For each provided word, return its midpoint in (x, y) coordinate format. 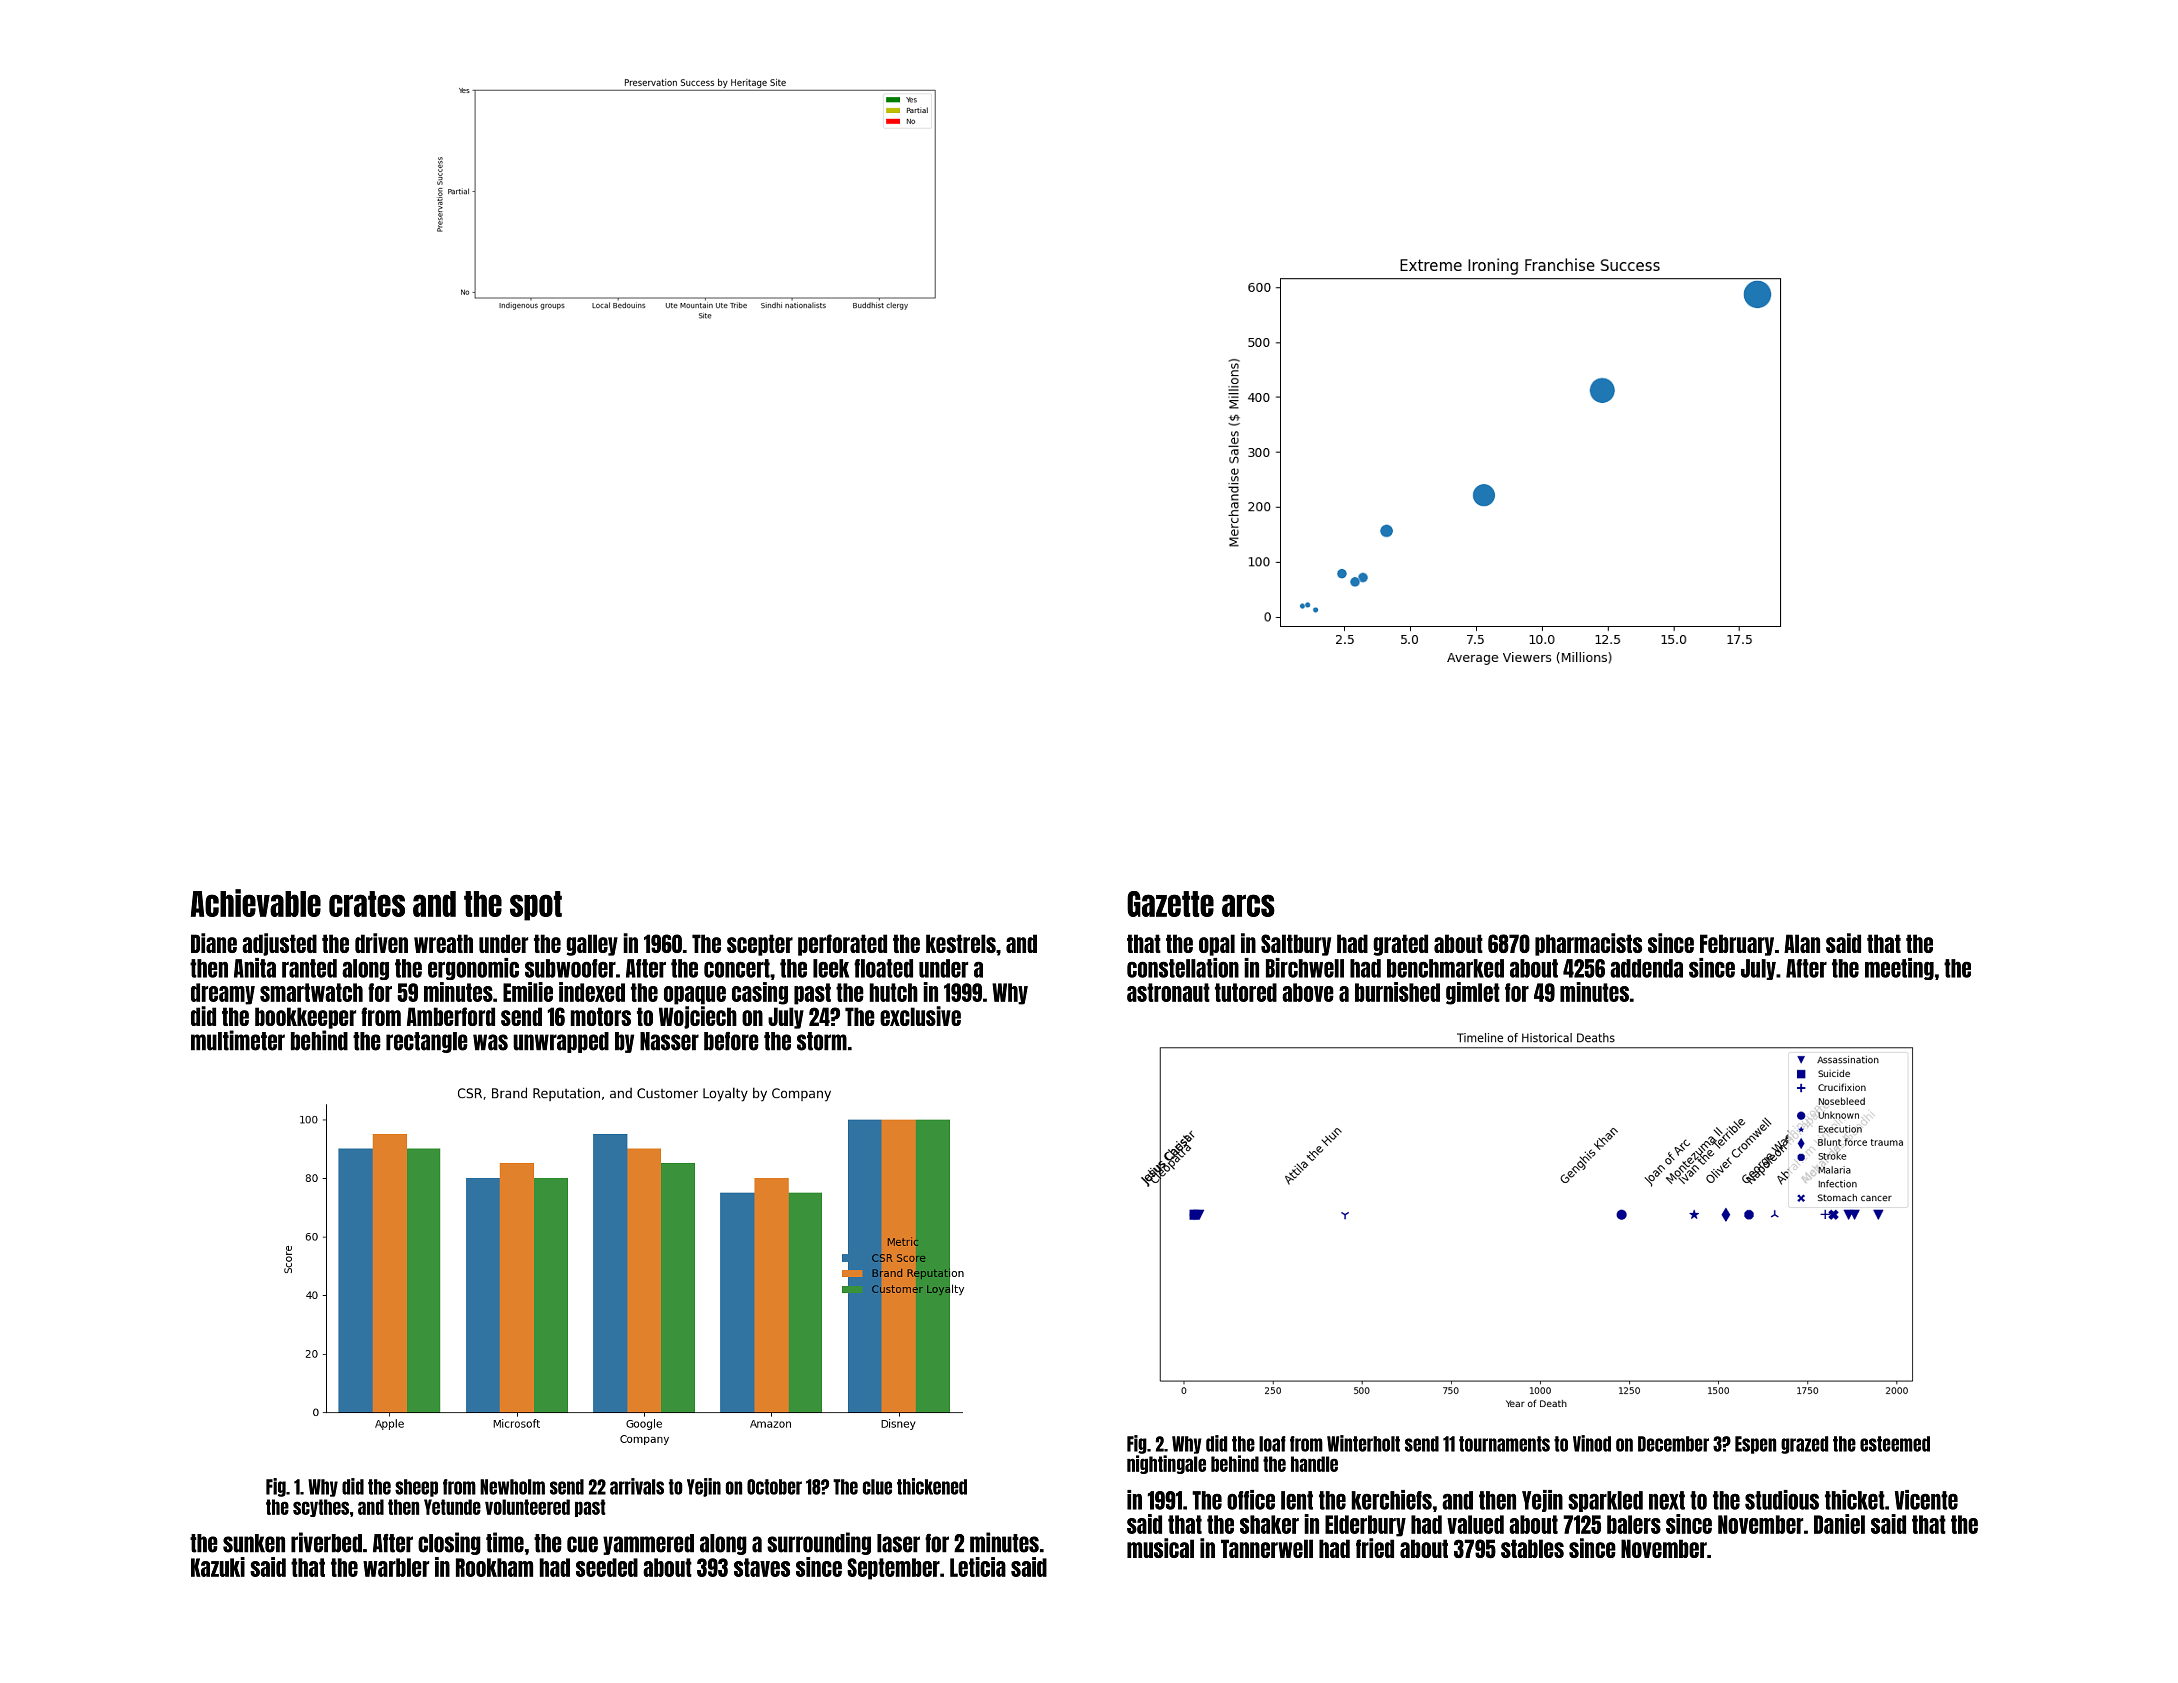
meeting (1899, 969)
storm (822, 1041)
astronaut (1168, 992)
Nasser (669, 1041)
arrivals (637, 1486)
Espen (1755, 1445)
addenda (1646, 968)
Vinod (1592, 1443)
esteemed (1895, 1444)
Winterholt (1363, 1443)
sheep (416, 1488)
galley (592, 945)
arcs (1248, 905)
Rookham (494, 1567)
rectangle (427, 1042)
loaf (1272, 1444)
